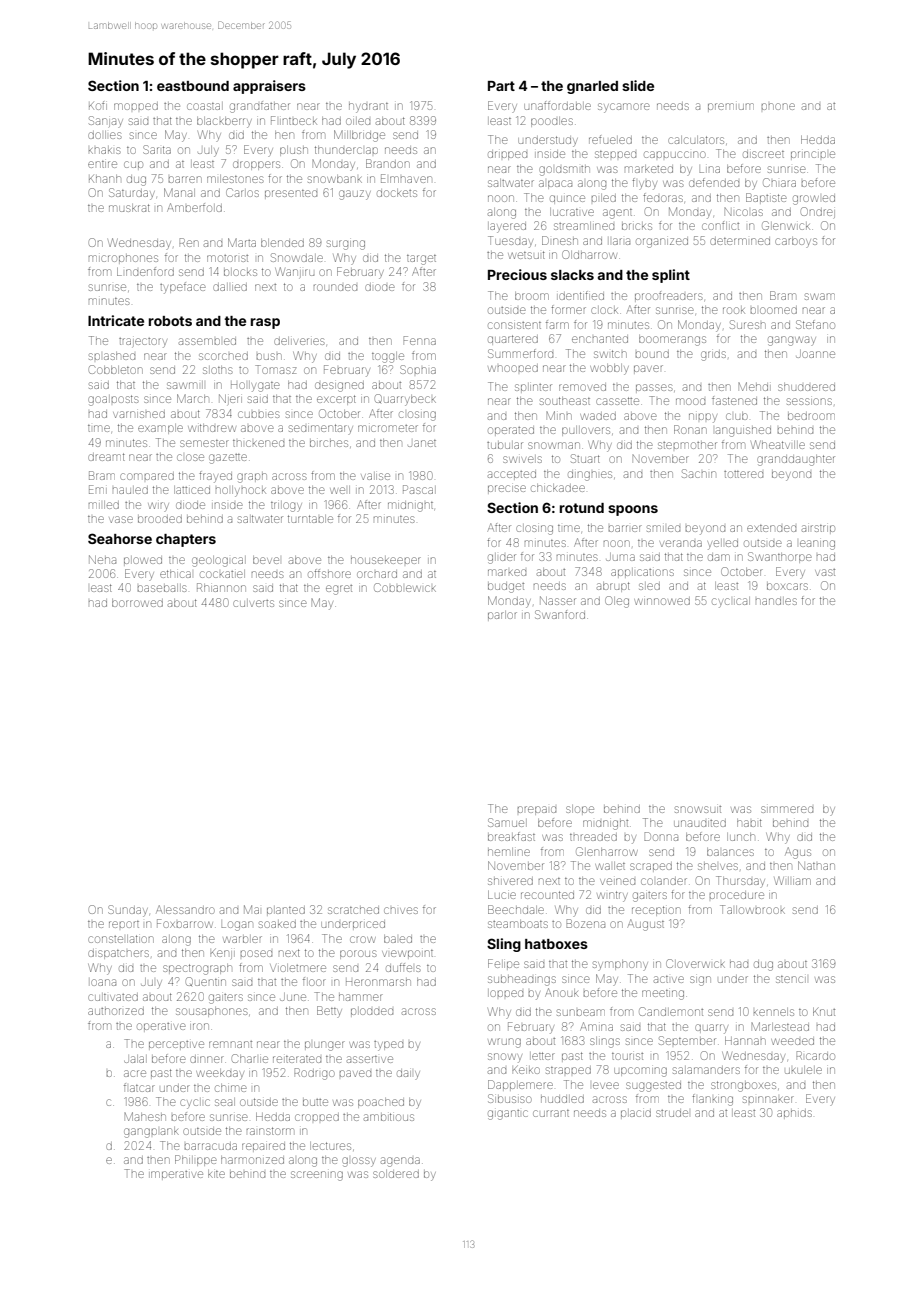  What do you see at coordinates (554, 445) in the screenshot?
I see `snowman` at bounding box center [554, 445].
